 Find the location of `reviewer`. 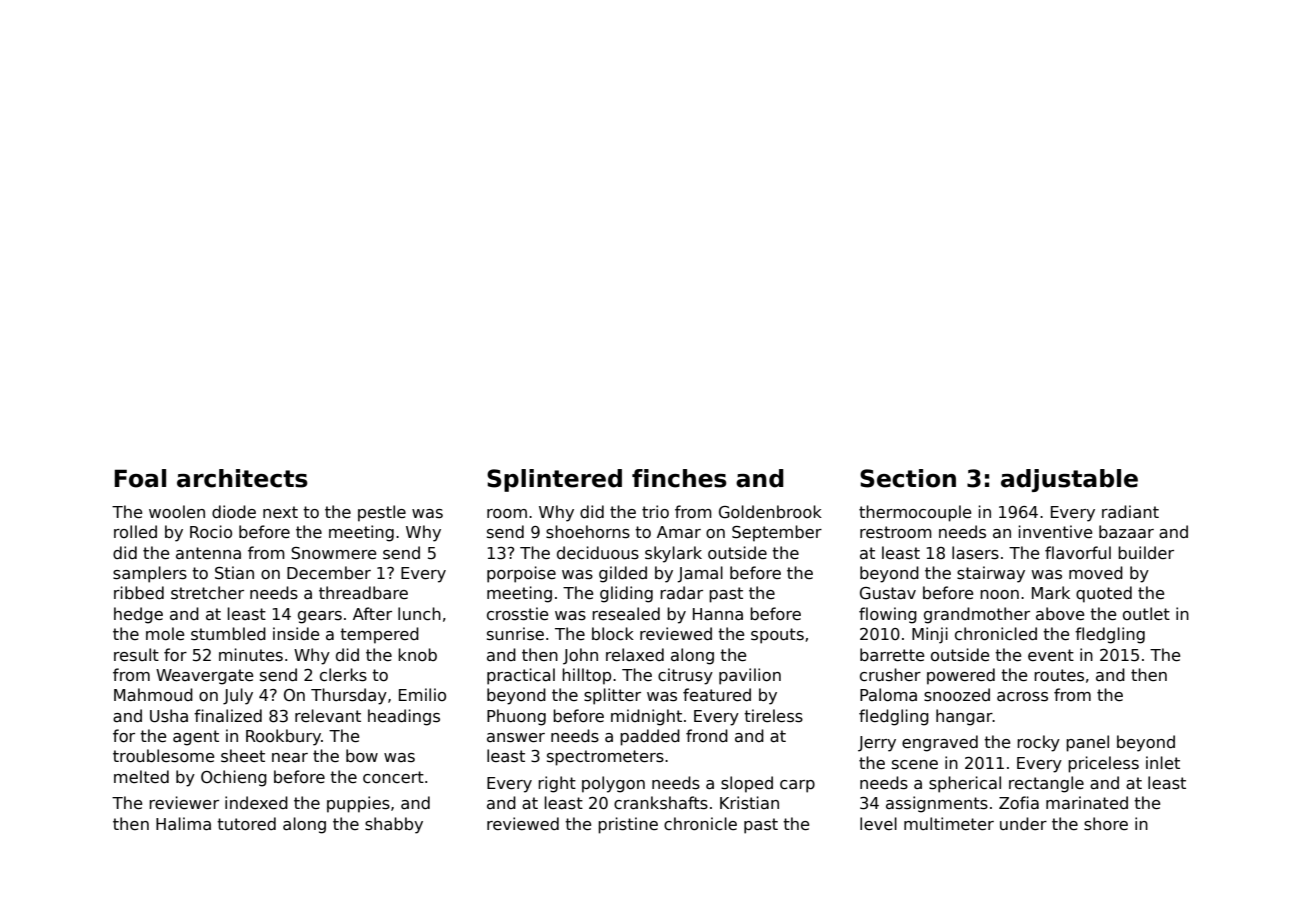

reviewer is located at coordinates (184, 802).
